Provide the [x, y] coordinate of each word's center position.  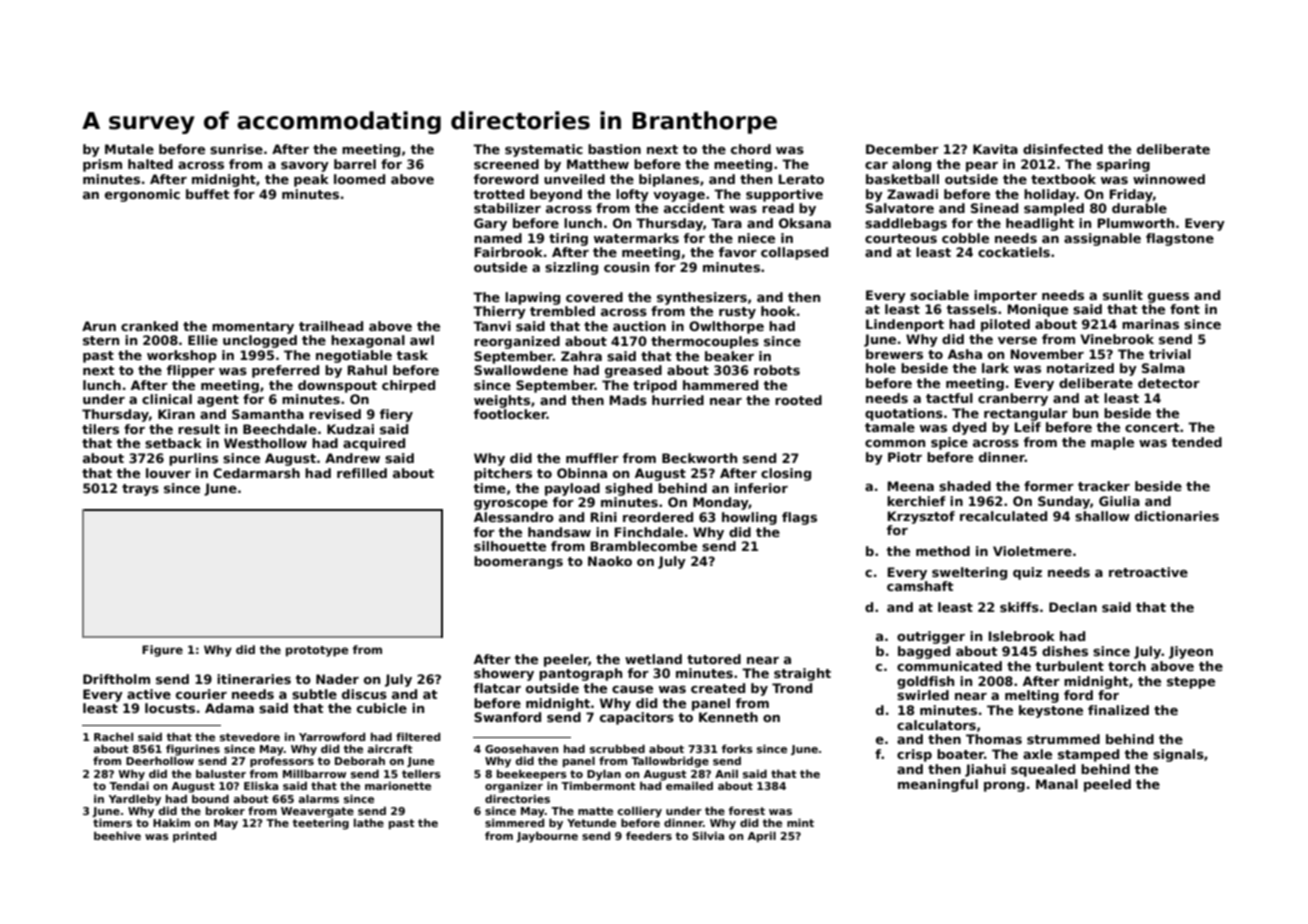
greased [633, 371]
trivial [1170, 354]
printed [194, 837]
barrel [355, 164]
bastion [614, 149]
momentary [253, 328]
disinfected [1063, 149]
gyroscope [511, 505]
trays [140, 490]
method [943, 551]
